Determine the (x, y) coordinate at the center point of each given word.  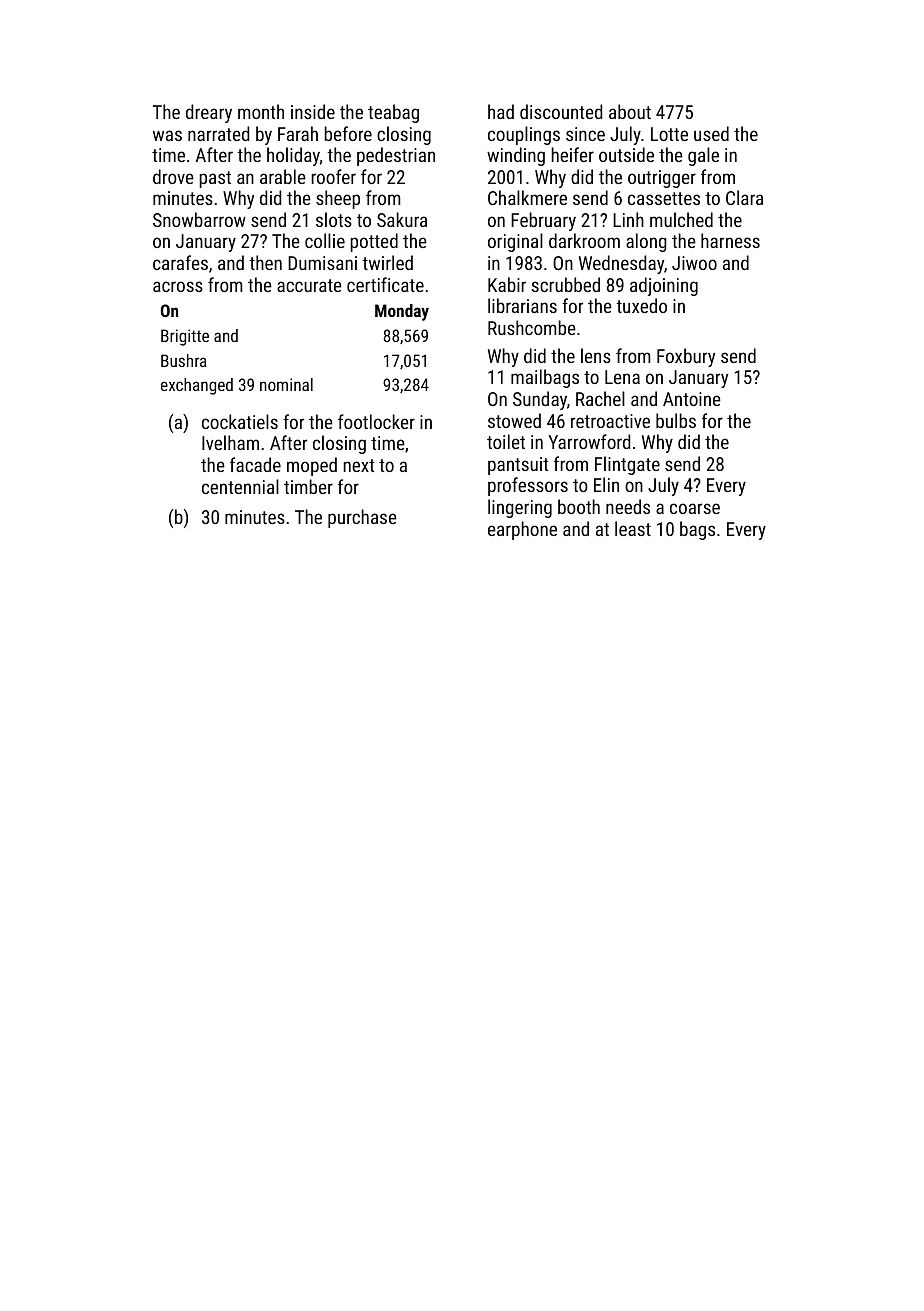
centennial (240, 486)
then (265, 262)
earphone (522, 530)
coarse (695, 508)
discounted (561, 111)
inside (313, 111)
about (630, 111)
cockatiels (240, 421)
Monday (402, 312)
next (358, 465)
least (633, 528)
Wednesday (621, 264)
